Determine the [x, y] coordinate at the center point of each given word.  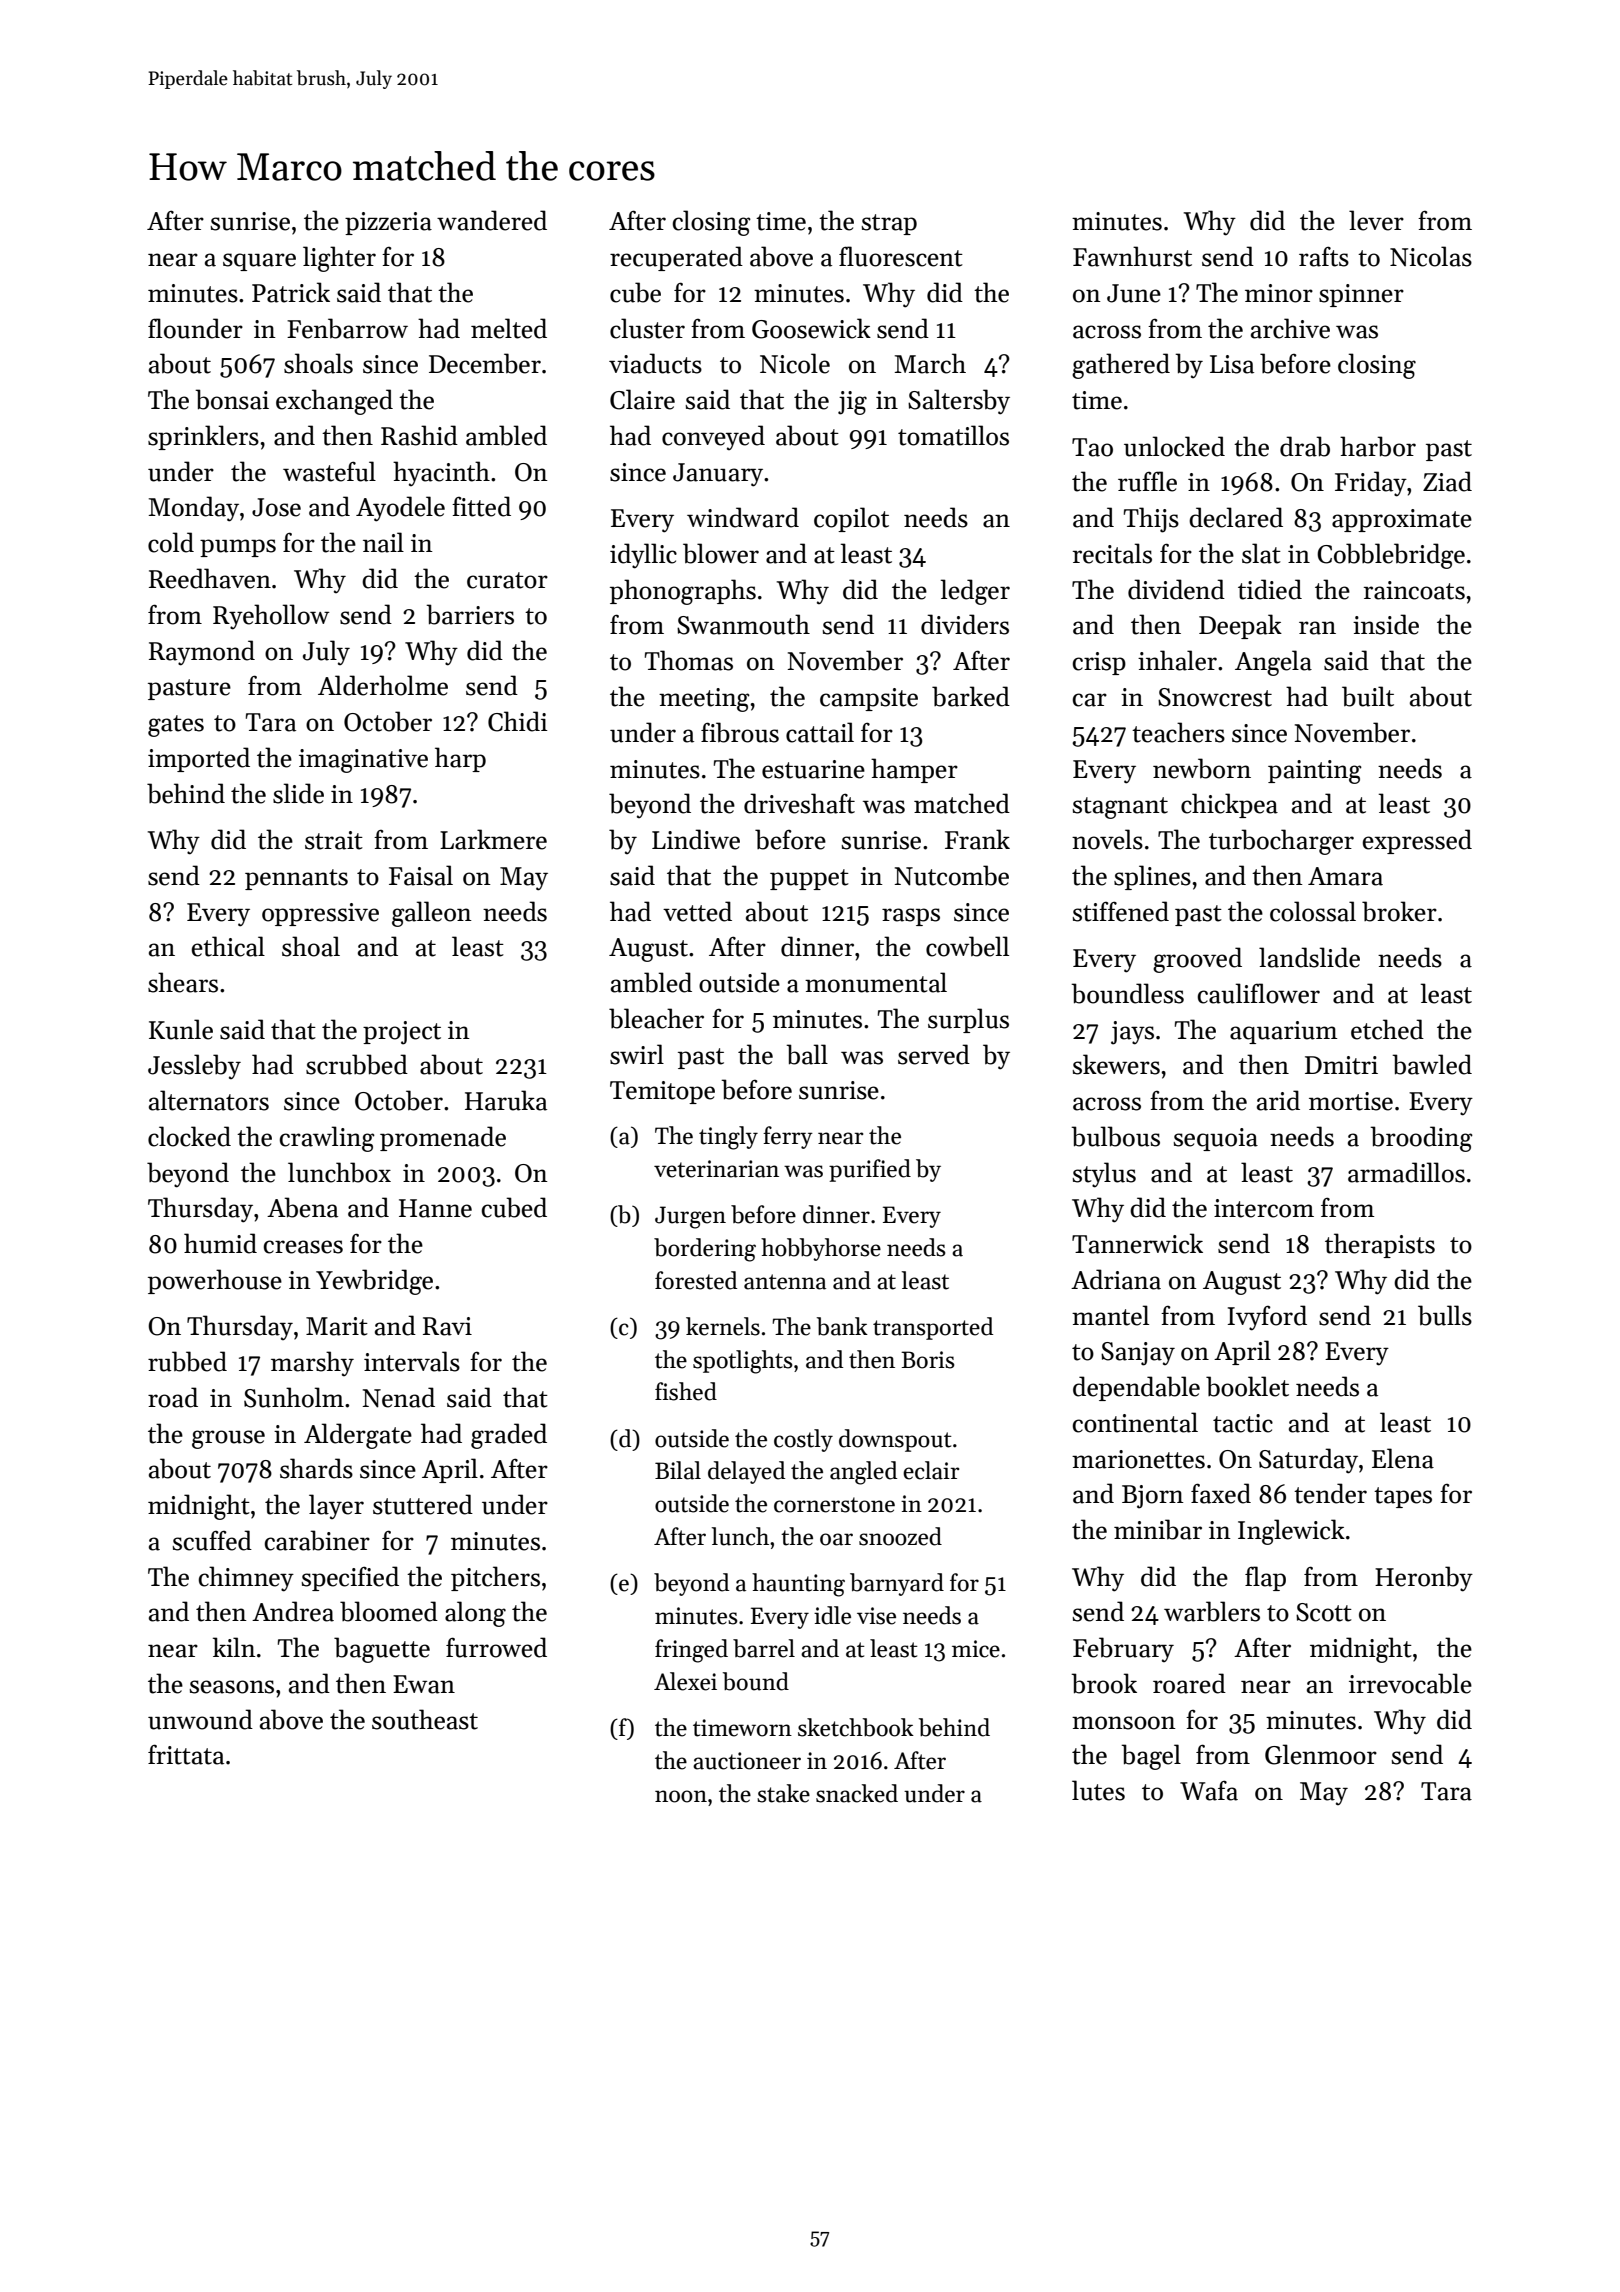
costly [803, 1440]
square [259, 262]
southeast [425, 1719]
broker [1399, 911]
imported [199, 759]
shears [183, 982]
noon [681, 1796]
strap [889, 224]
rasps [911, 917]
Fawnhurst [1132, 256]
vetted [697, 911]
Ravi [447, 1326]
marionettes [1138, 1459]
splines [1152, 877]
